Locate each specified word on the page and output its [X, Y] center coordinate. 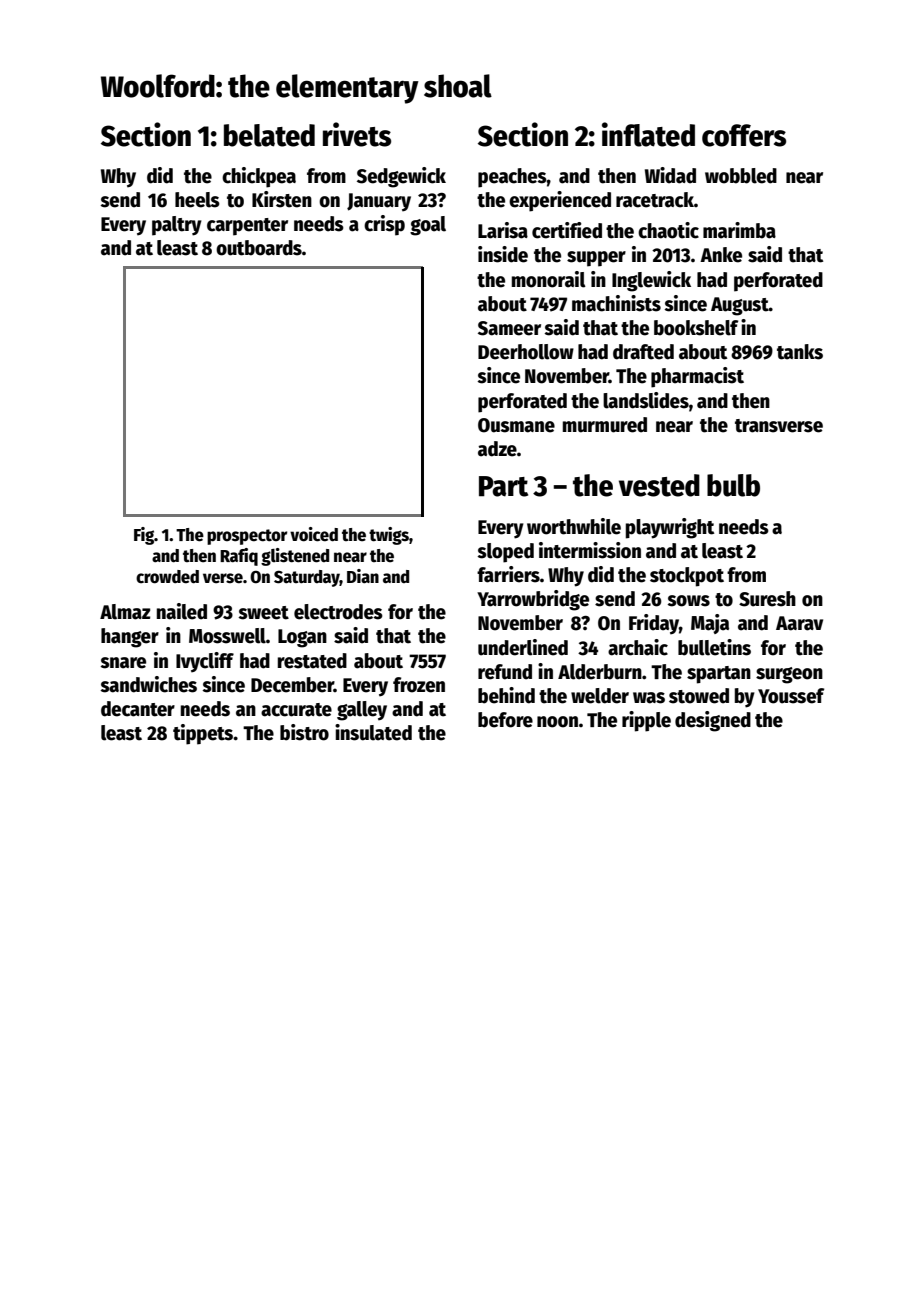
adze [497, 449]
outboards [259, 248]
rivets [357, 134]
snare [123, 663]
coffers [744, 135]
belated [269, 135]
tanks [800, 352]
